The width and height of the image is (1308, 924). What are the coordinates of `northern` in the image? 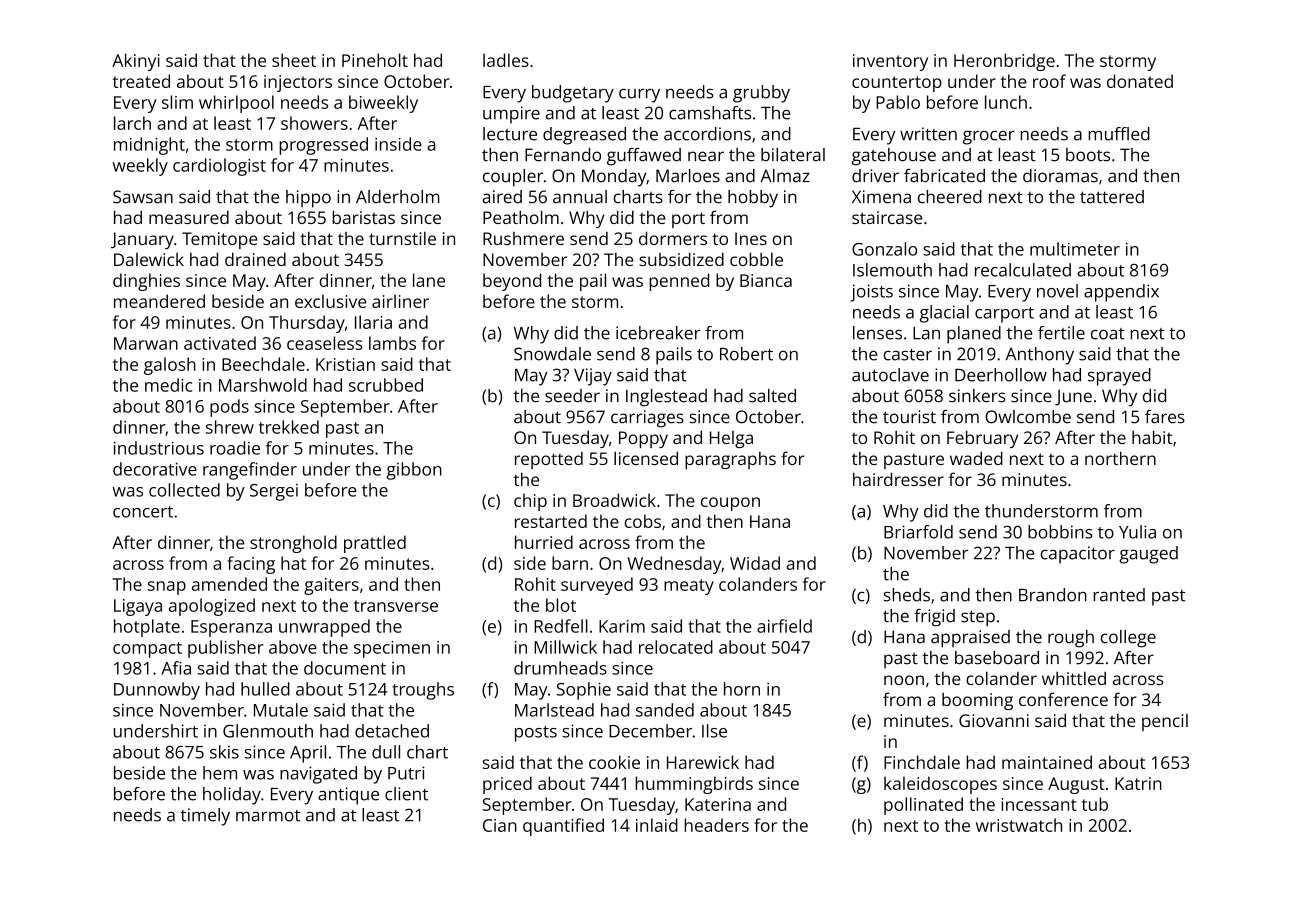 It's located at (1120, 458).
